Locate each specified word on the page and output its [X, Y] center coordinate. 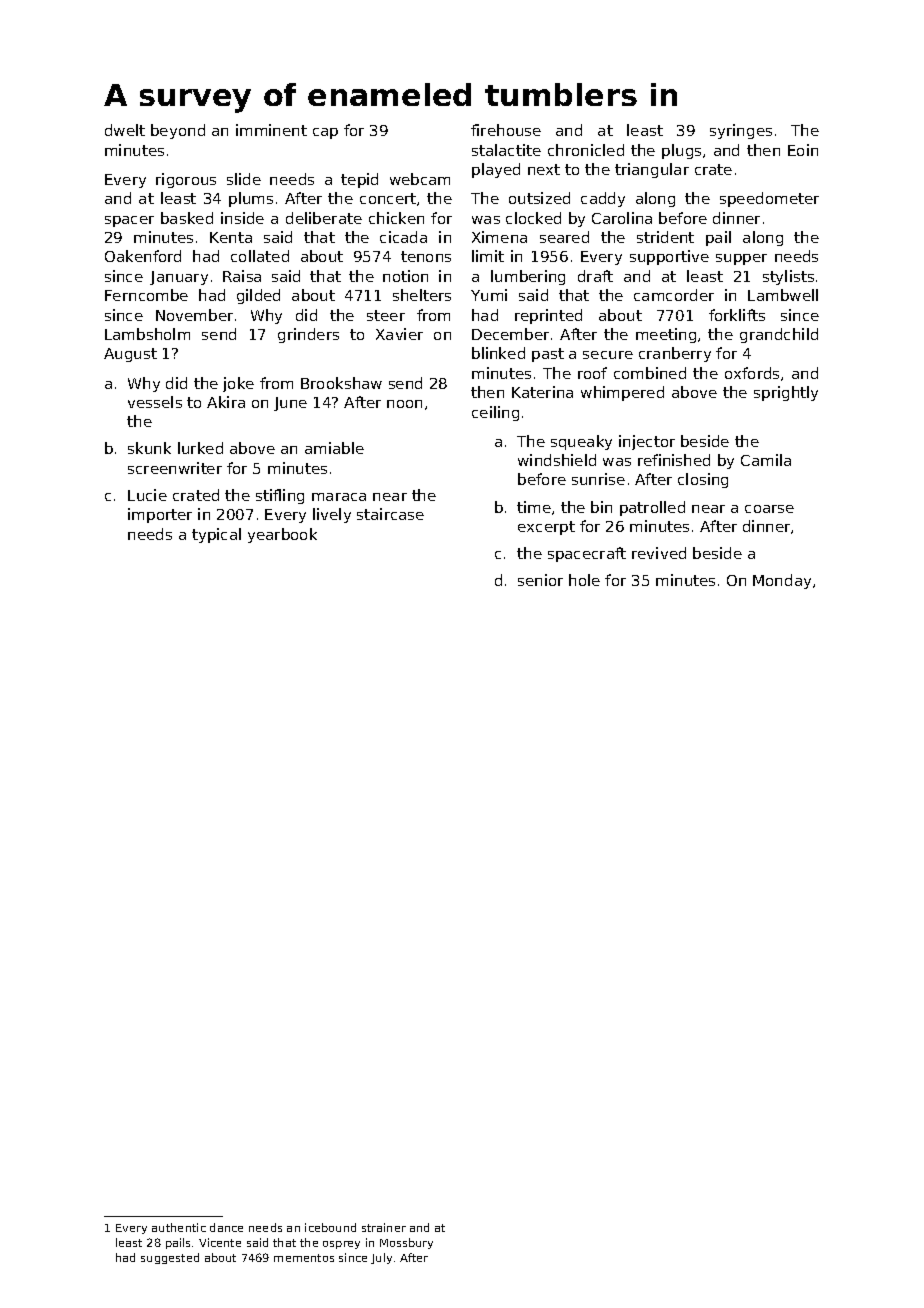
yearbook [282, 535]
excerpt [546, 528]
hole [584, 580]
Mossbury [406, 1243]
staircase [390, 514]
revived [659, 553]
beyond [178, 131]
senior [540, 580]
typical [216, 535]
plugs [681, 151]
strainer [384, 1227]
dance [226, 1227]
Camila [766, 460]
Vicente [220, 1242]
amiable [334, 448]
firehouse [506, 130]
